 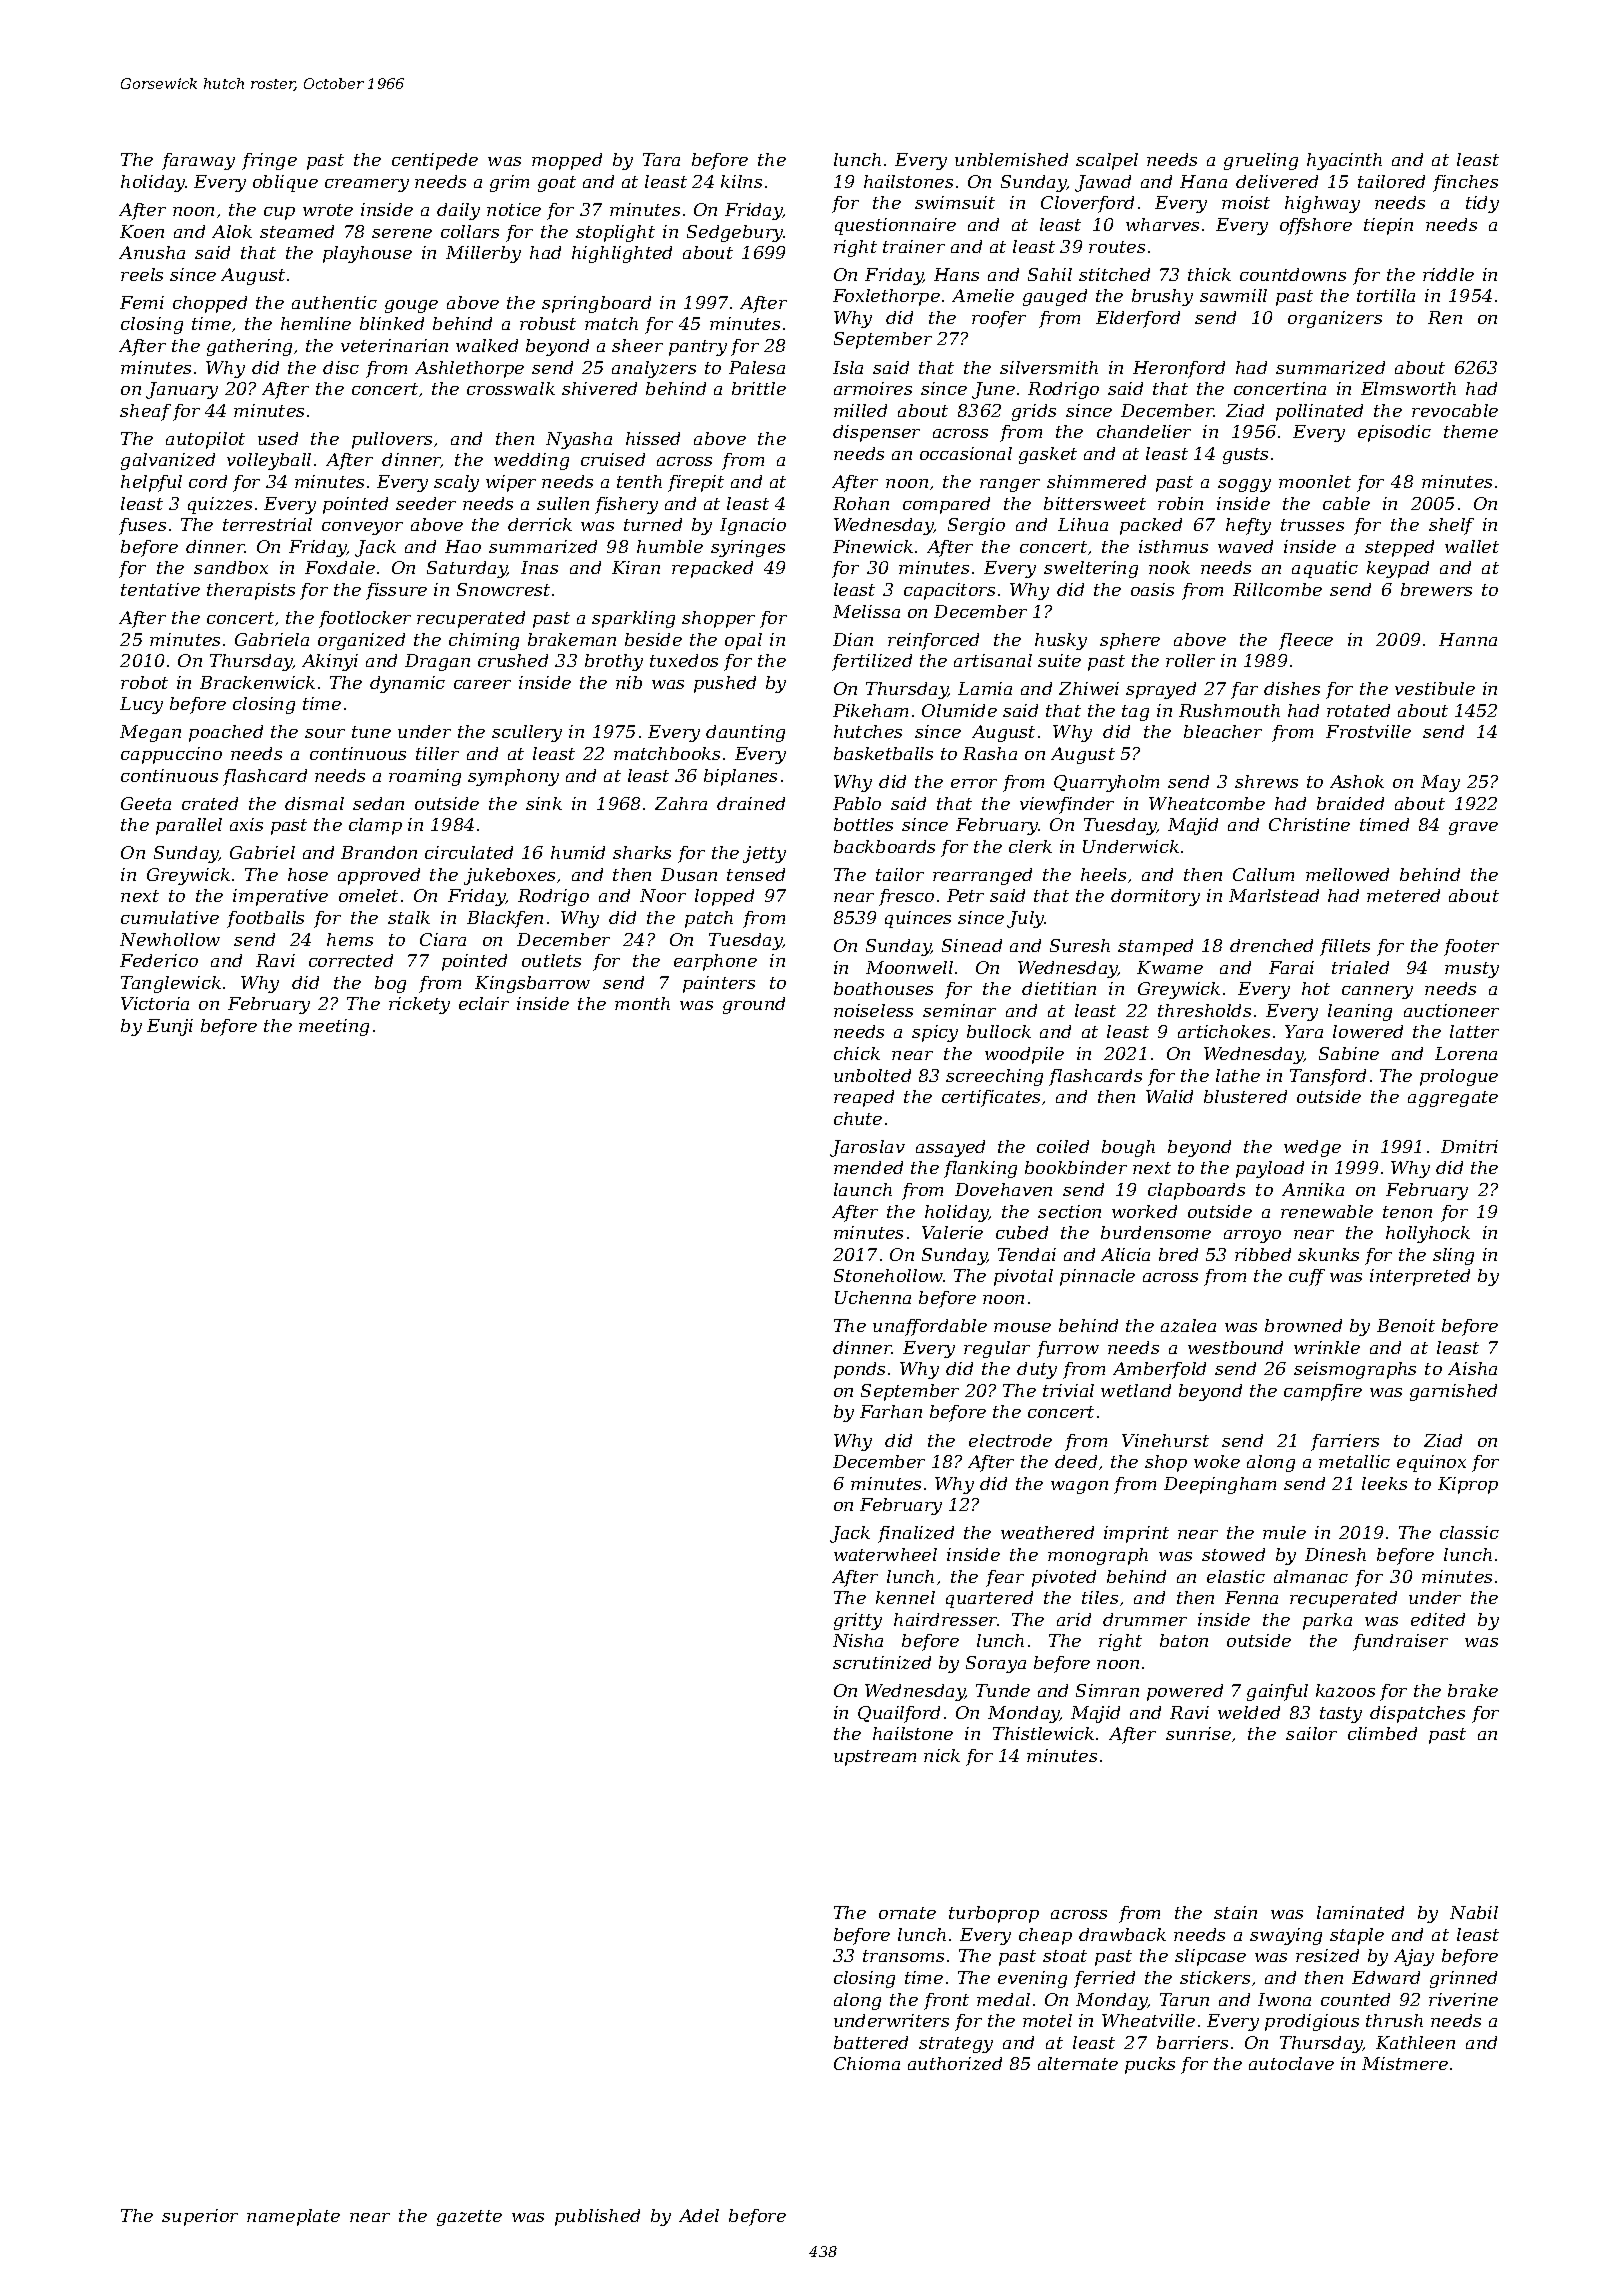 What do you see at coordinates (334, 1027) in the screenshot?
I see `meeting` at bounding box center [334, 1027].
